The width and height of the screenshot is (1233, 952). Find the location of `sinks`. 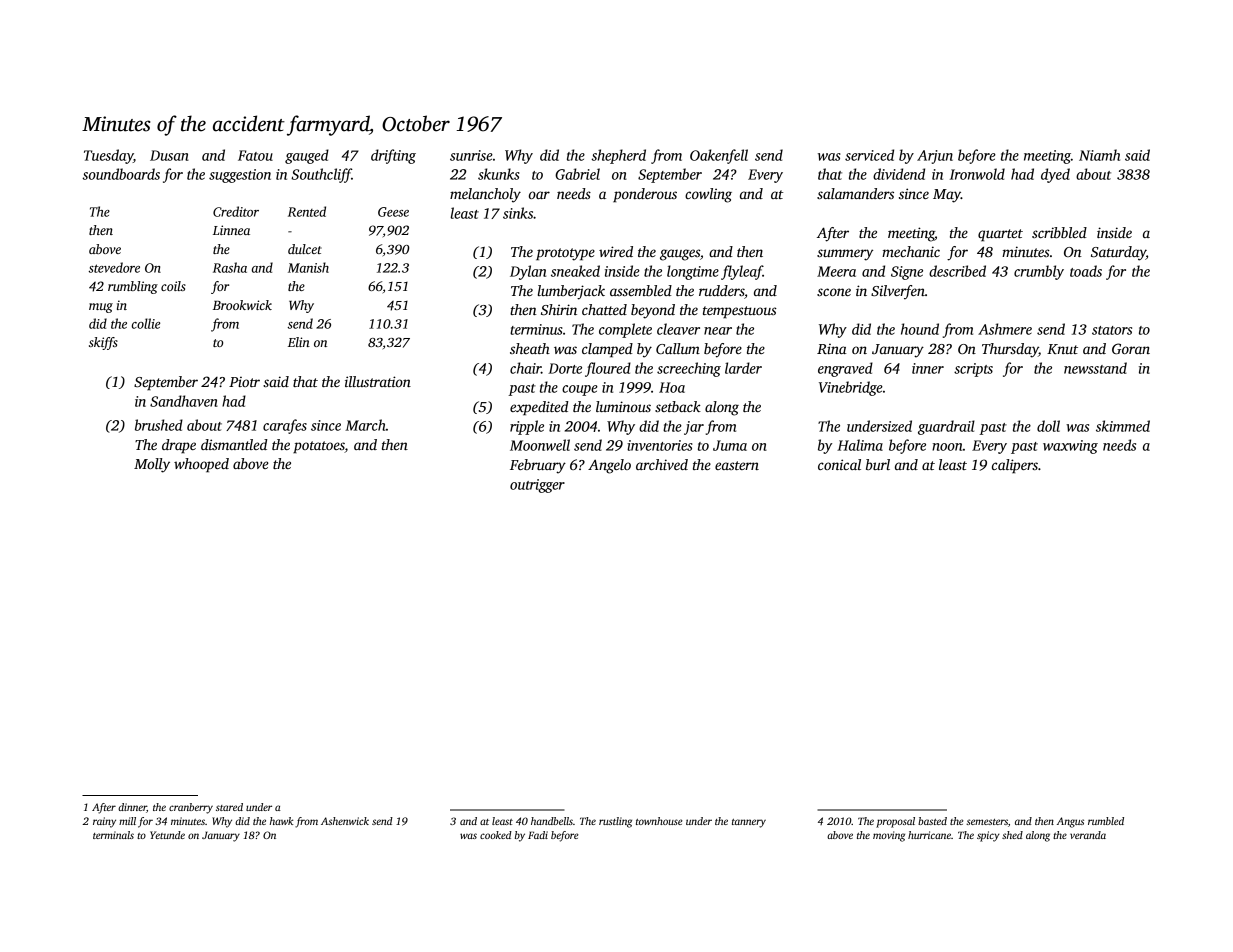

sinks is located at coordinates (518, 213).
